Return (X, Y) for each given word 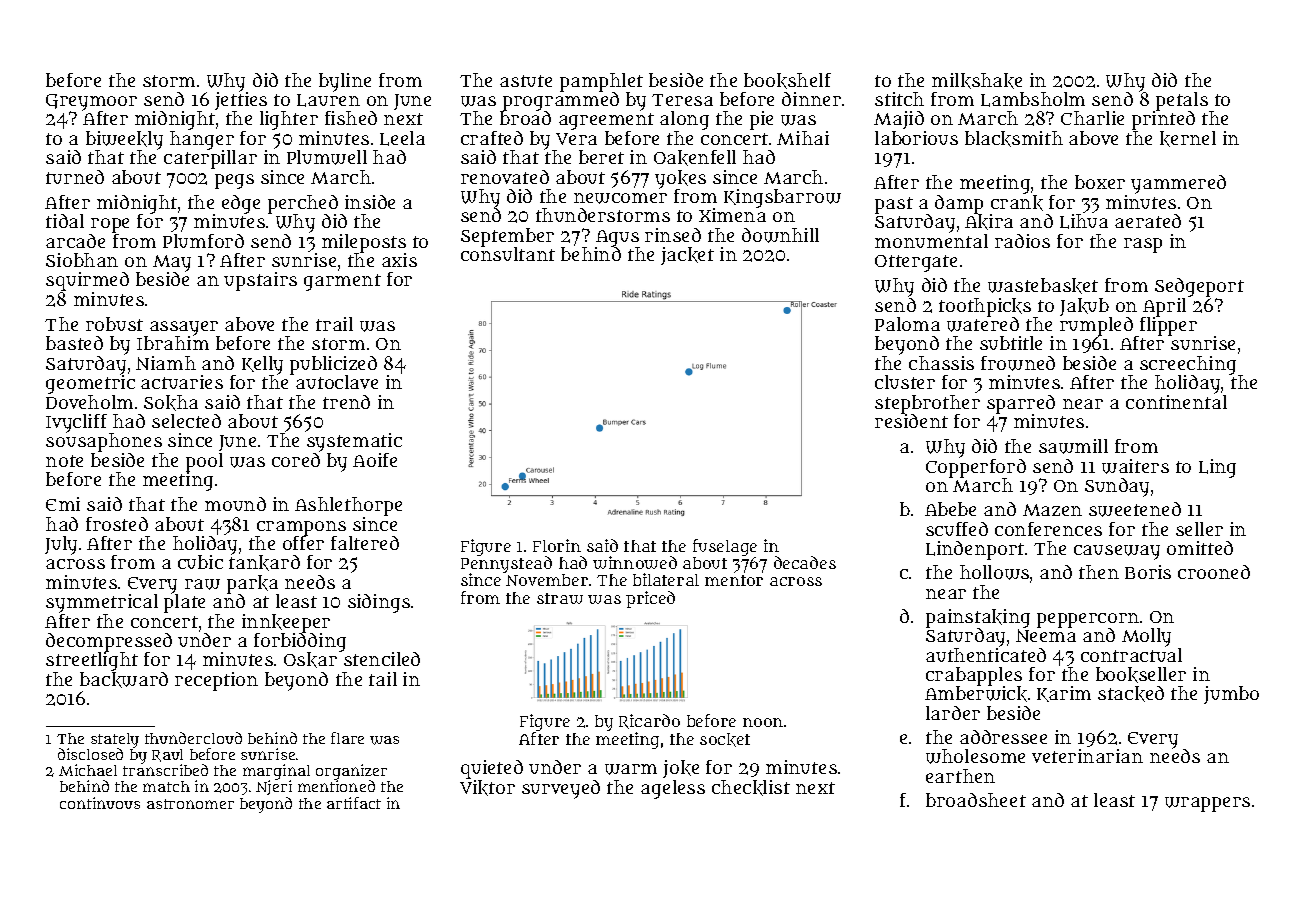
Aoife (375, 460)
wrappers (1207, 804)
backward (124, 680)
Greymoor (91, 102)
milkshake (977, 81)
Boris (1148, 572)
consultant (508, 254)
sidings (379, 603)
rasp (1143, 245)
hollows (994, 572)
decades (805, 562)
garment (342, 282)
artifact (354, 803)
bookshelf (787, 81)
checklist (751, 788)
